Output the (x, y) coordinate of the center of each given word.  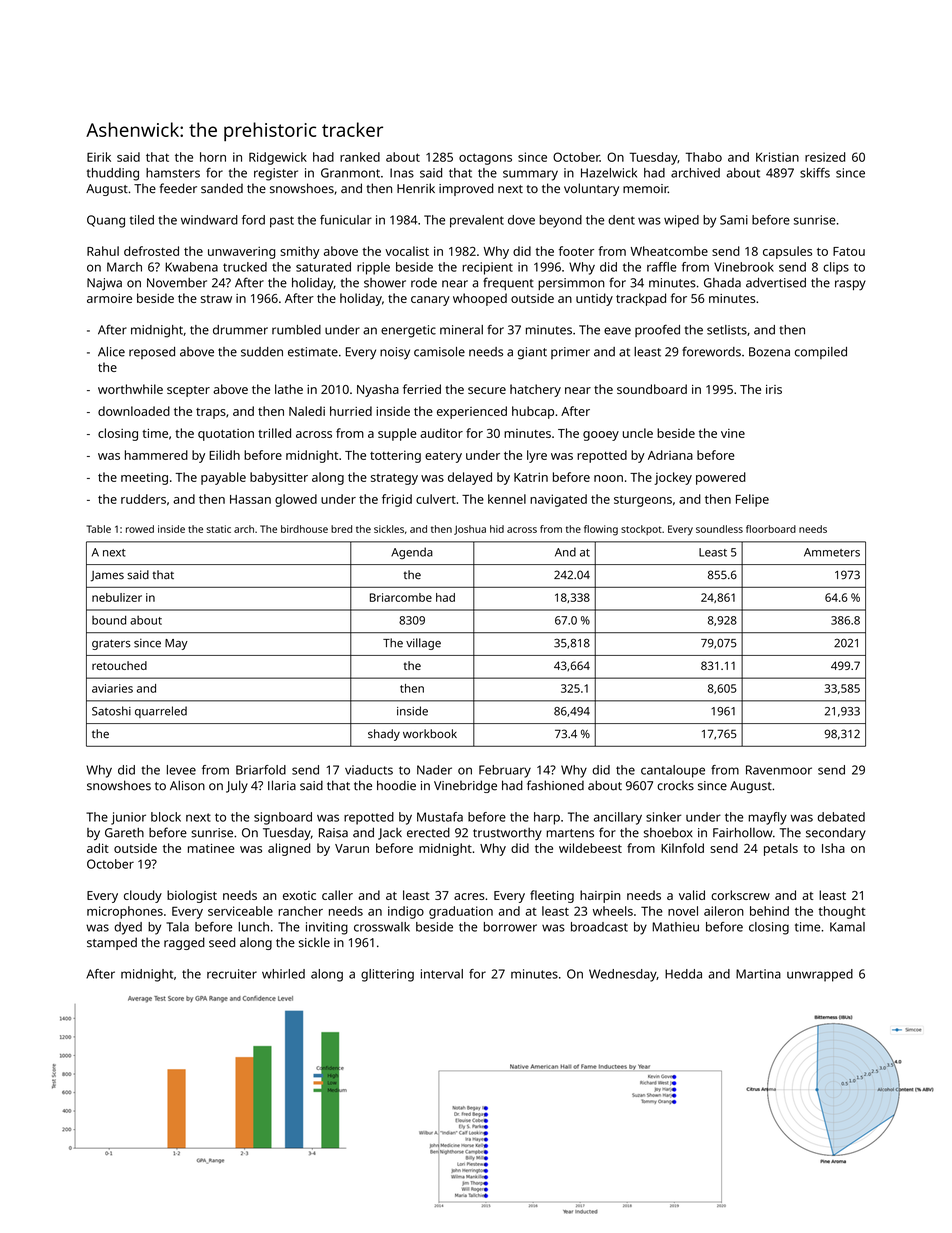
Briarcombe (401, 597)
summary (530, 175)
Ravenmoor (779, 770)
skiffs (815, 173)
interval (442, 974)
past (282, 222)
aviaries (112, 688)
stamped (112, 943)
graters (111, 644)
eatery (443, 457)
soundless (719, 529)
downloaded (134, 411)
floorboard (771, 529)
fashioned (555, 785)
